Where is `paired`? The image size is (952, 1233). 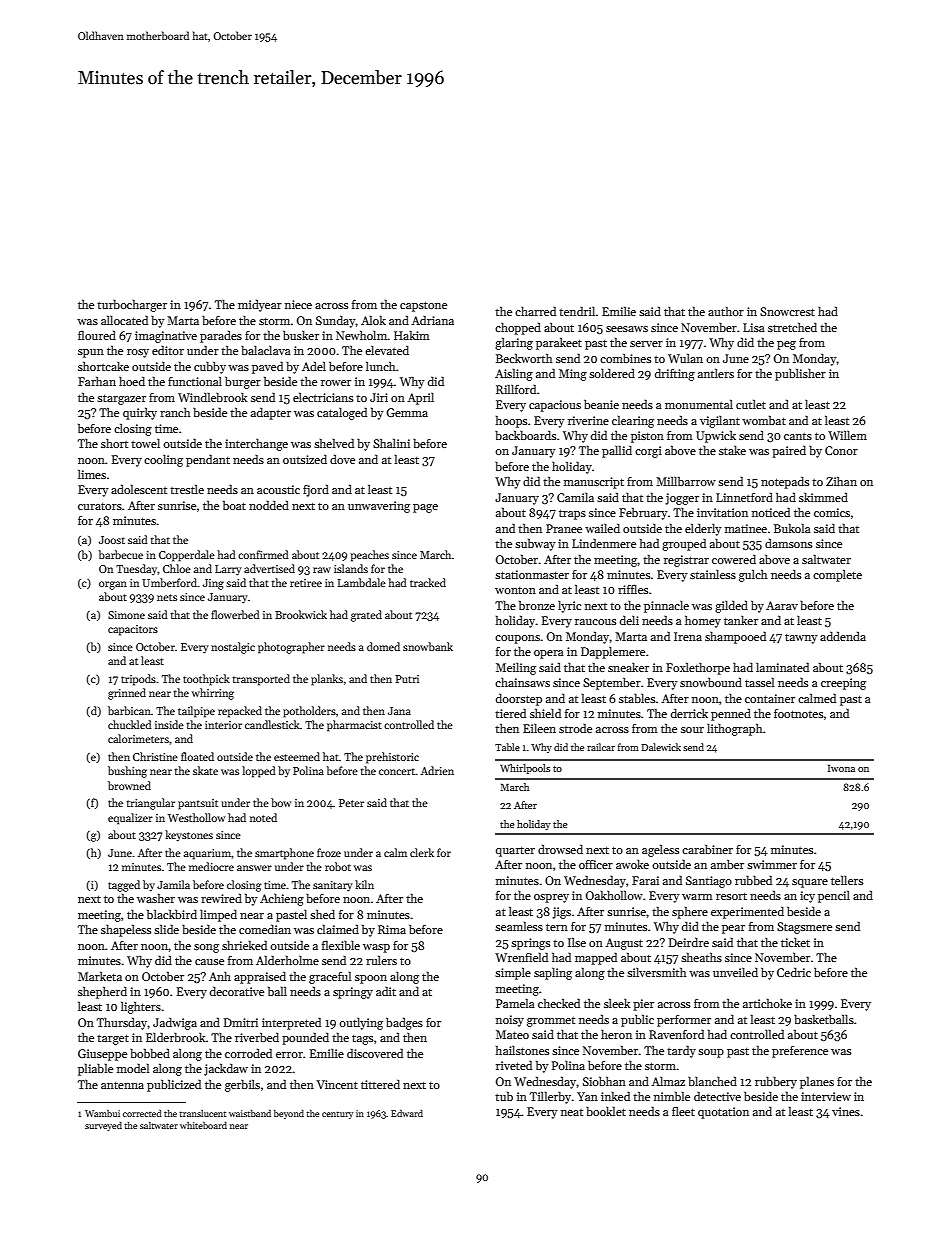
paired is located at coordinates (789, 452).
